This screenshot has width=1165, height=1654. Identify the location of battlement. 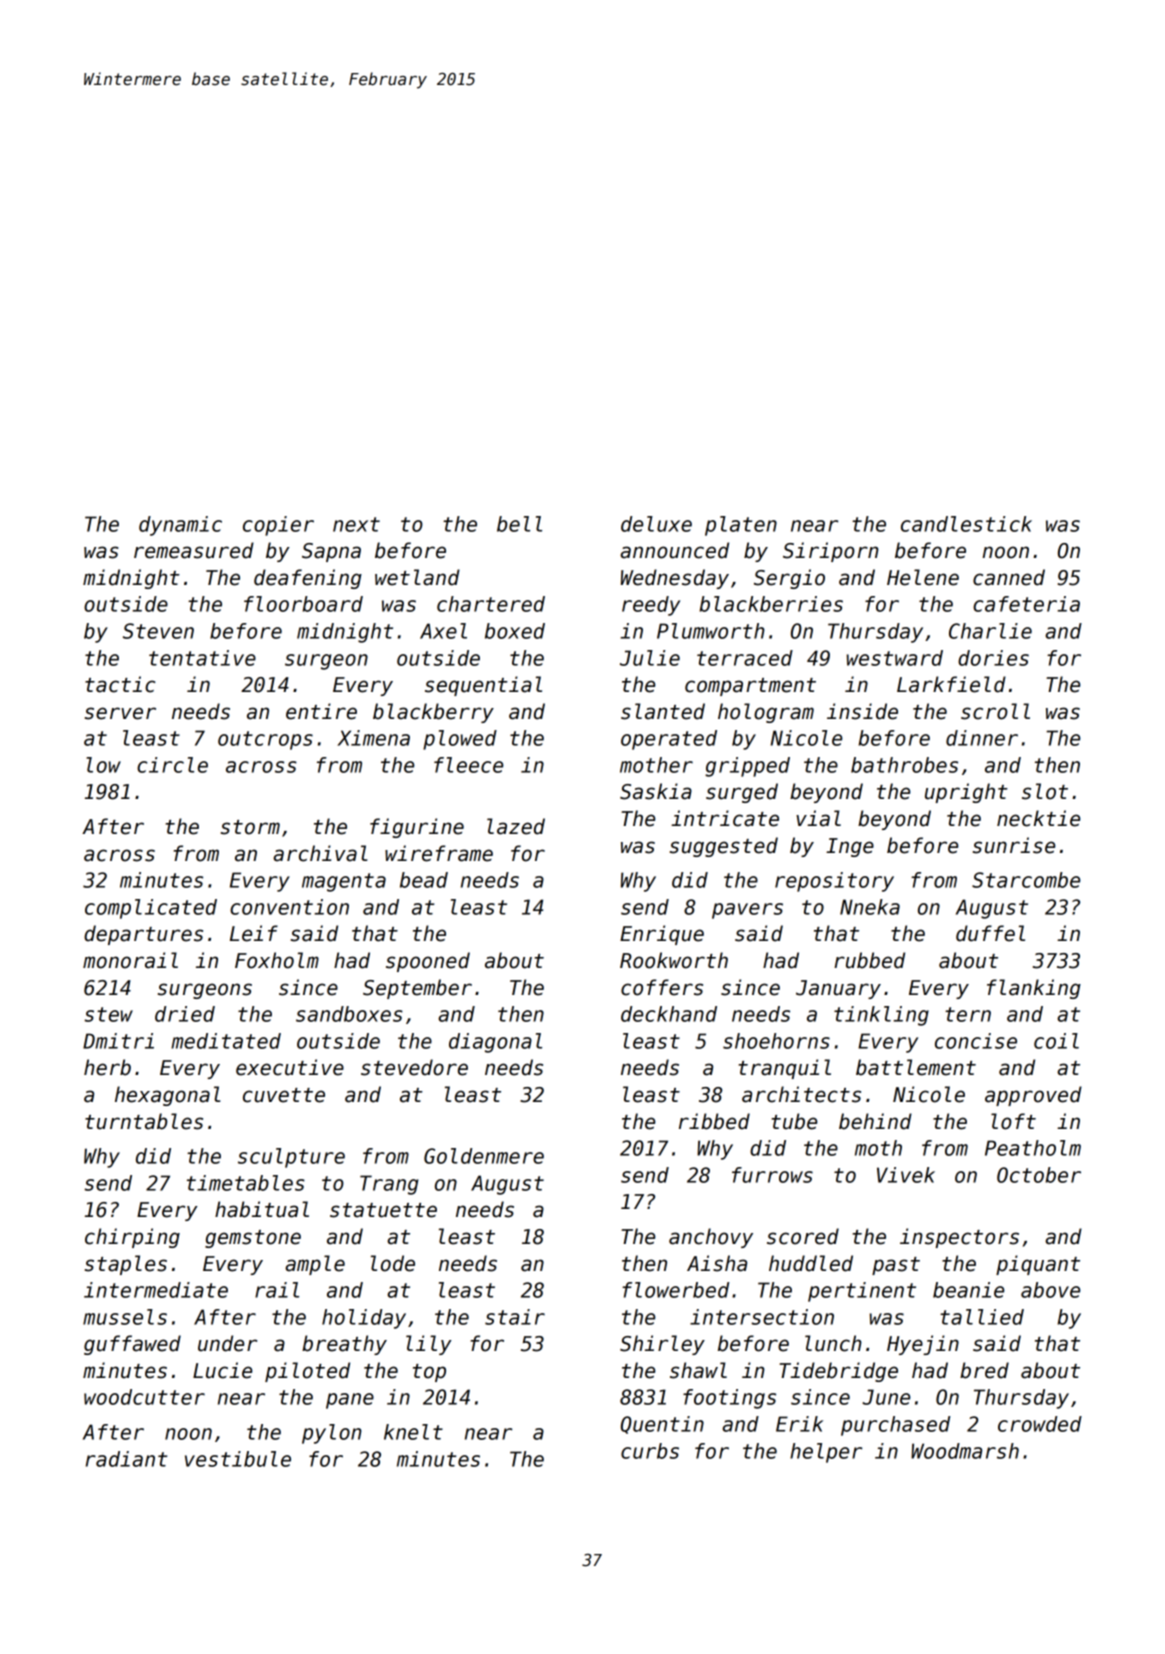
(916, 1067).
